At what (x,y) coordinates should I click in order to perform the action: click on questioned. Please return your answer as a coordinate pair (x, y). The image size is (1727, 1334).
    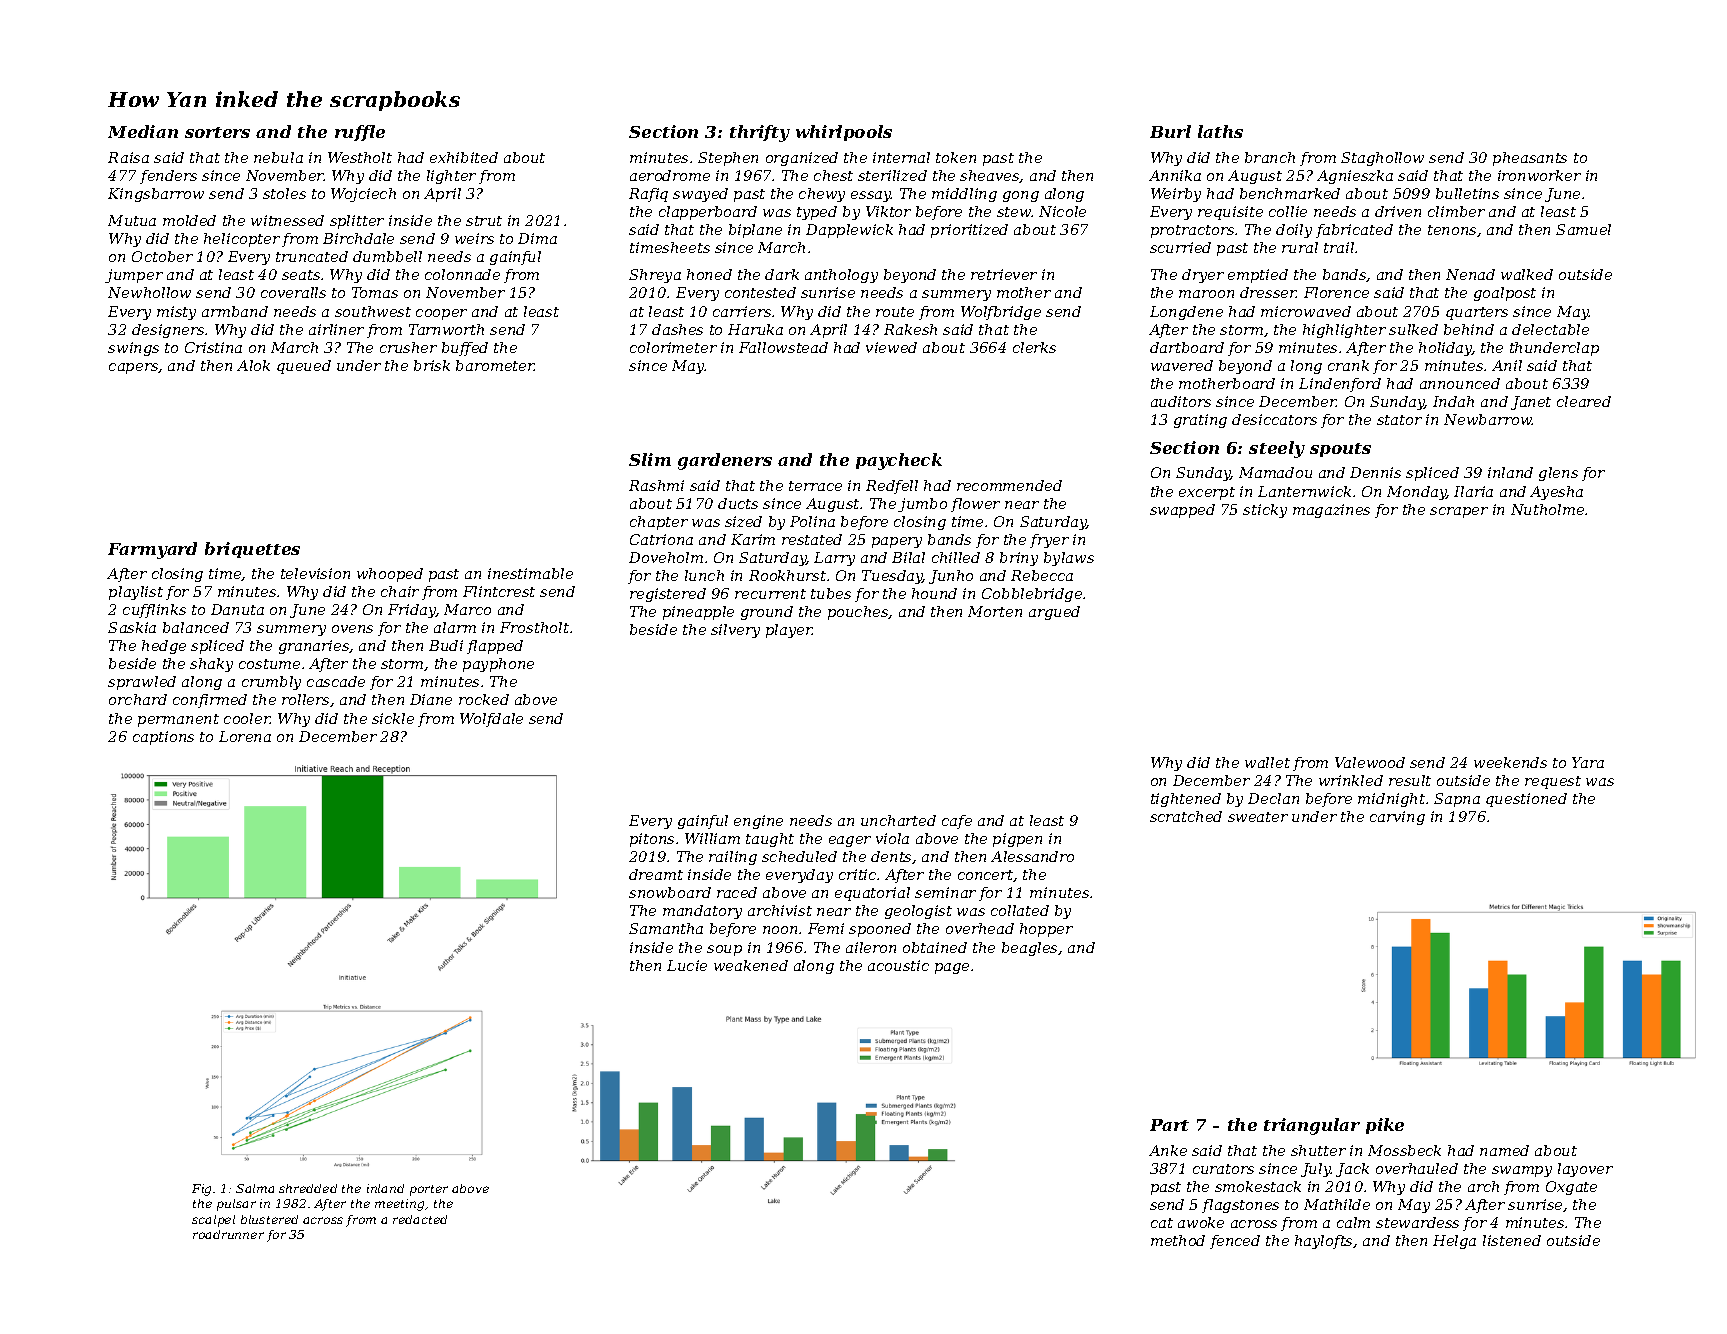
    Looking at the image, I should click on (1526, 800).
